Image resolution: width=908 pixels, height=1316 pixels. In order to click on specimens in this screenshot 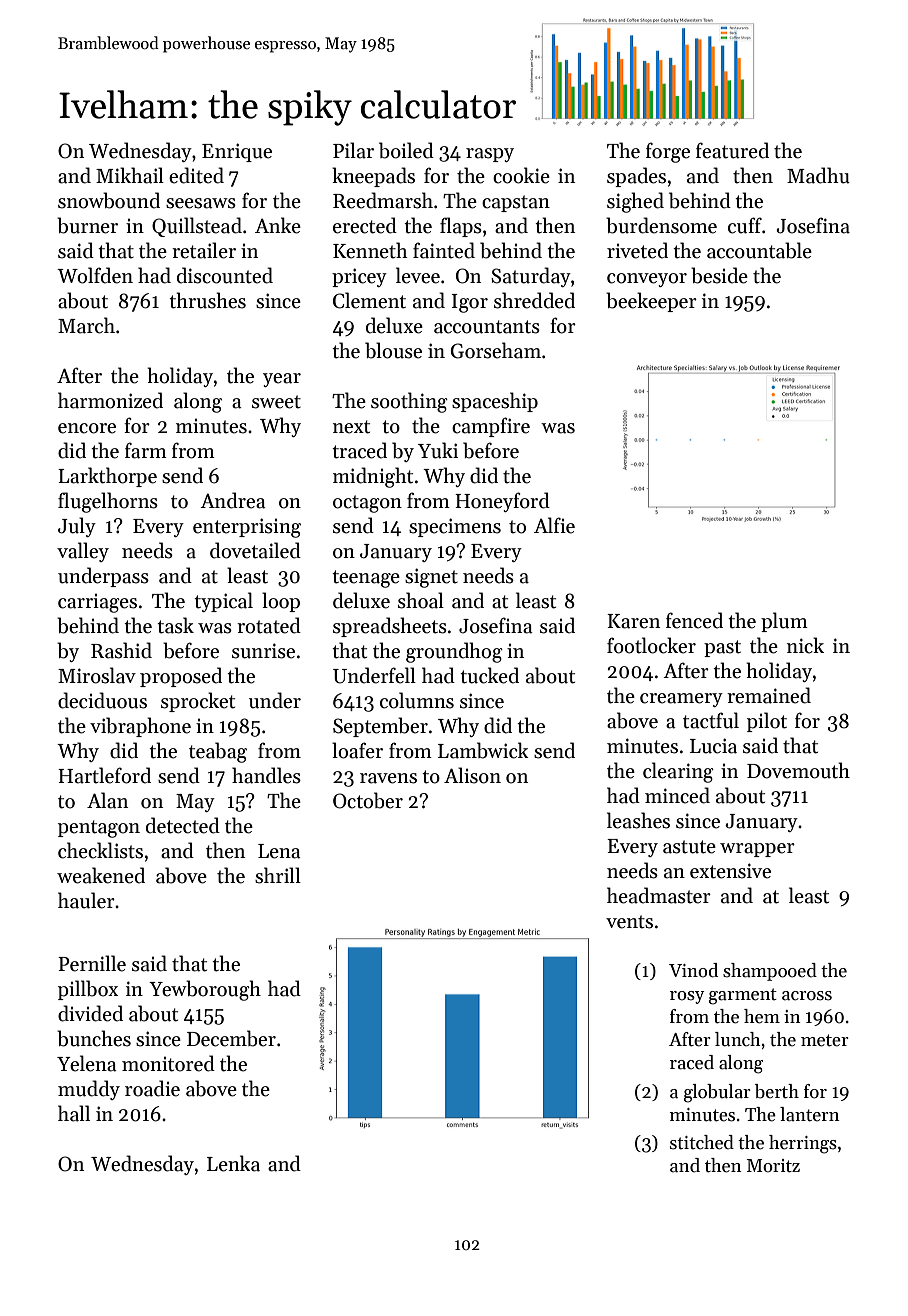, I will do `click(455, 527)`.
